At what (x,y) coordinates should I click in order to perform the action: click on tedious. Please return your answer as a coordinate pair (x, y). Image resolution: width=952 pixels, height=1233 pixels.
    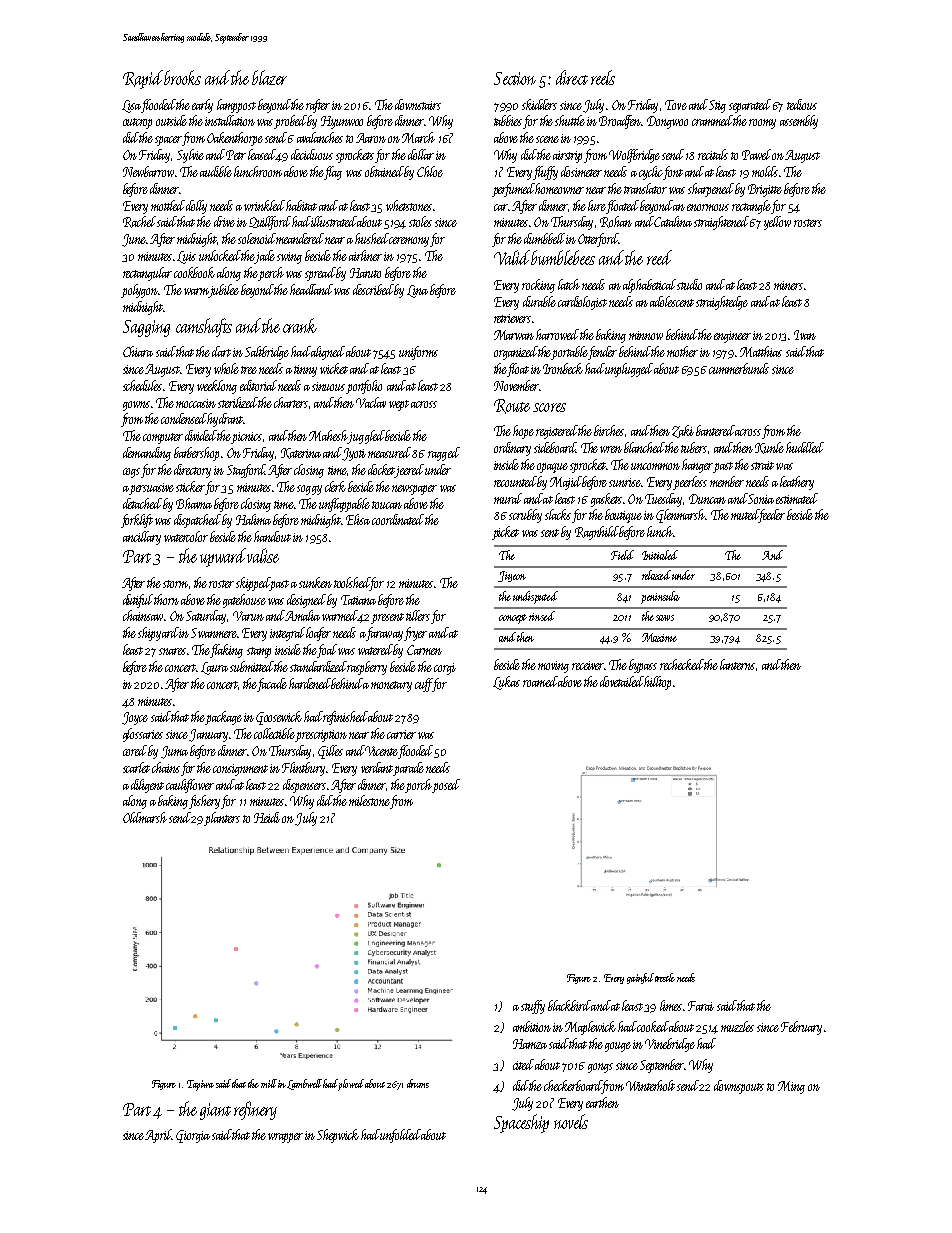
    Looking at the image, I should click on (802, 104).
